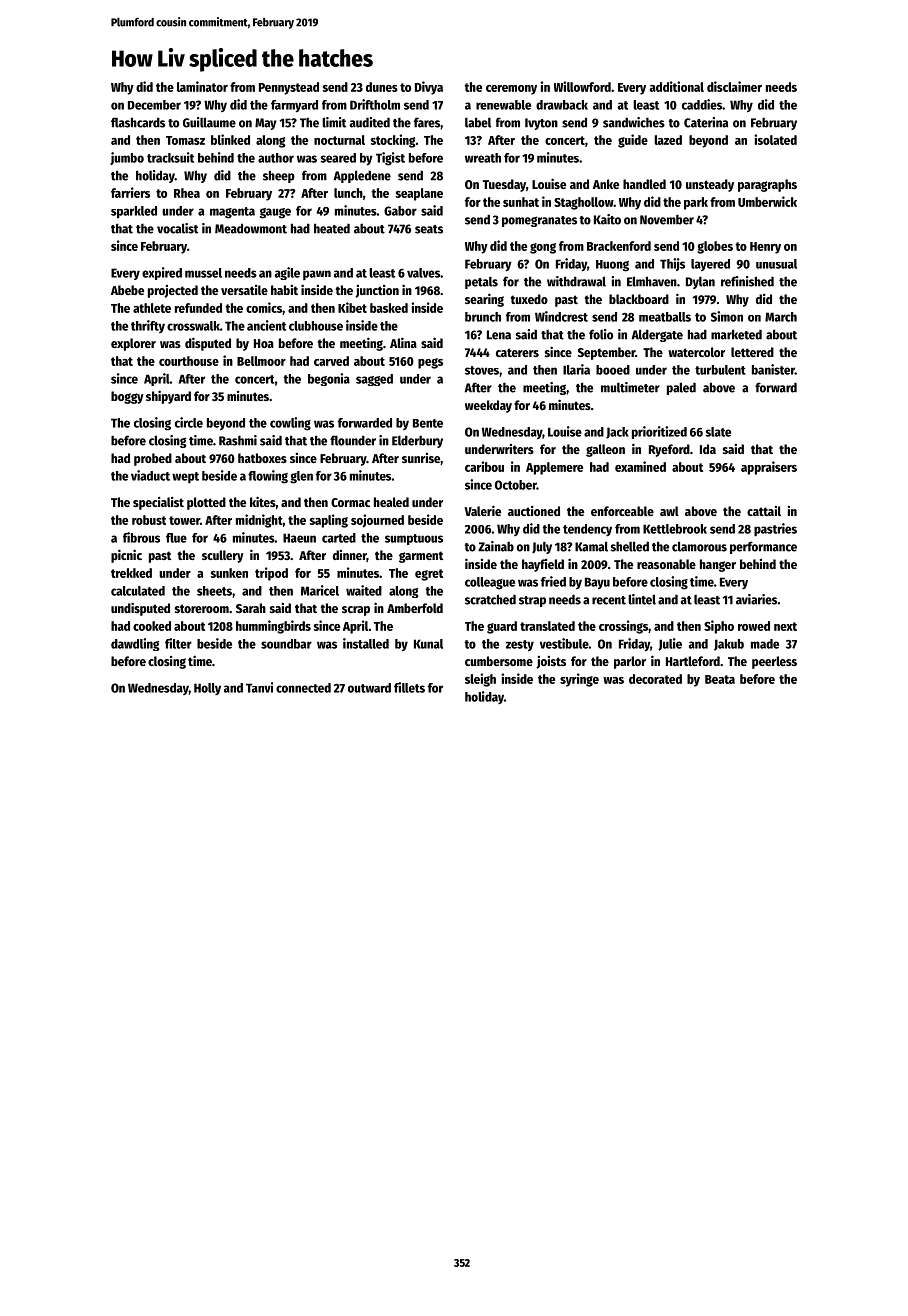  What do you see at coordinates (403, 342) in the screenshot?
I see `Alina` at bounding box center [403, 342].
